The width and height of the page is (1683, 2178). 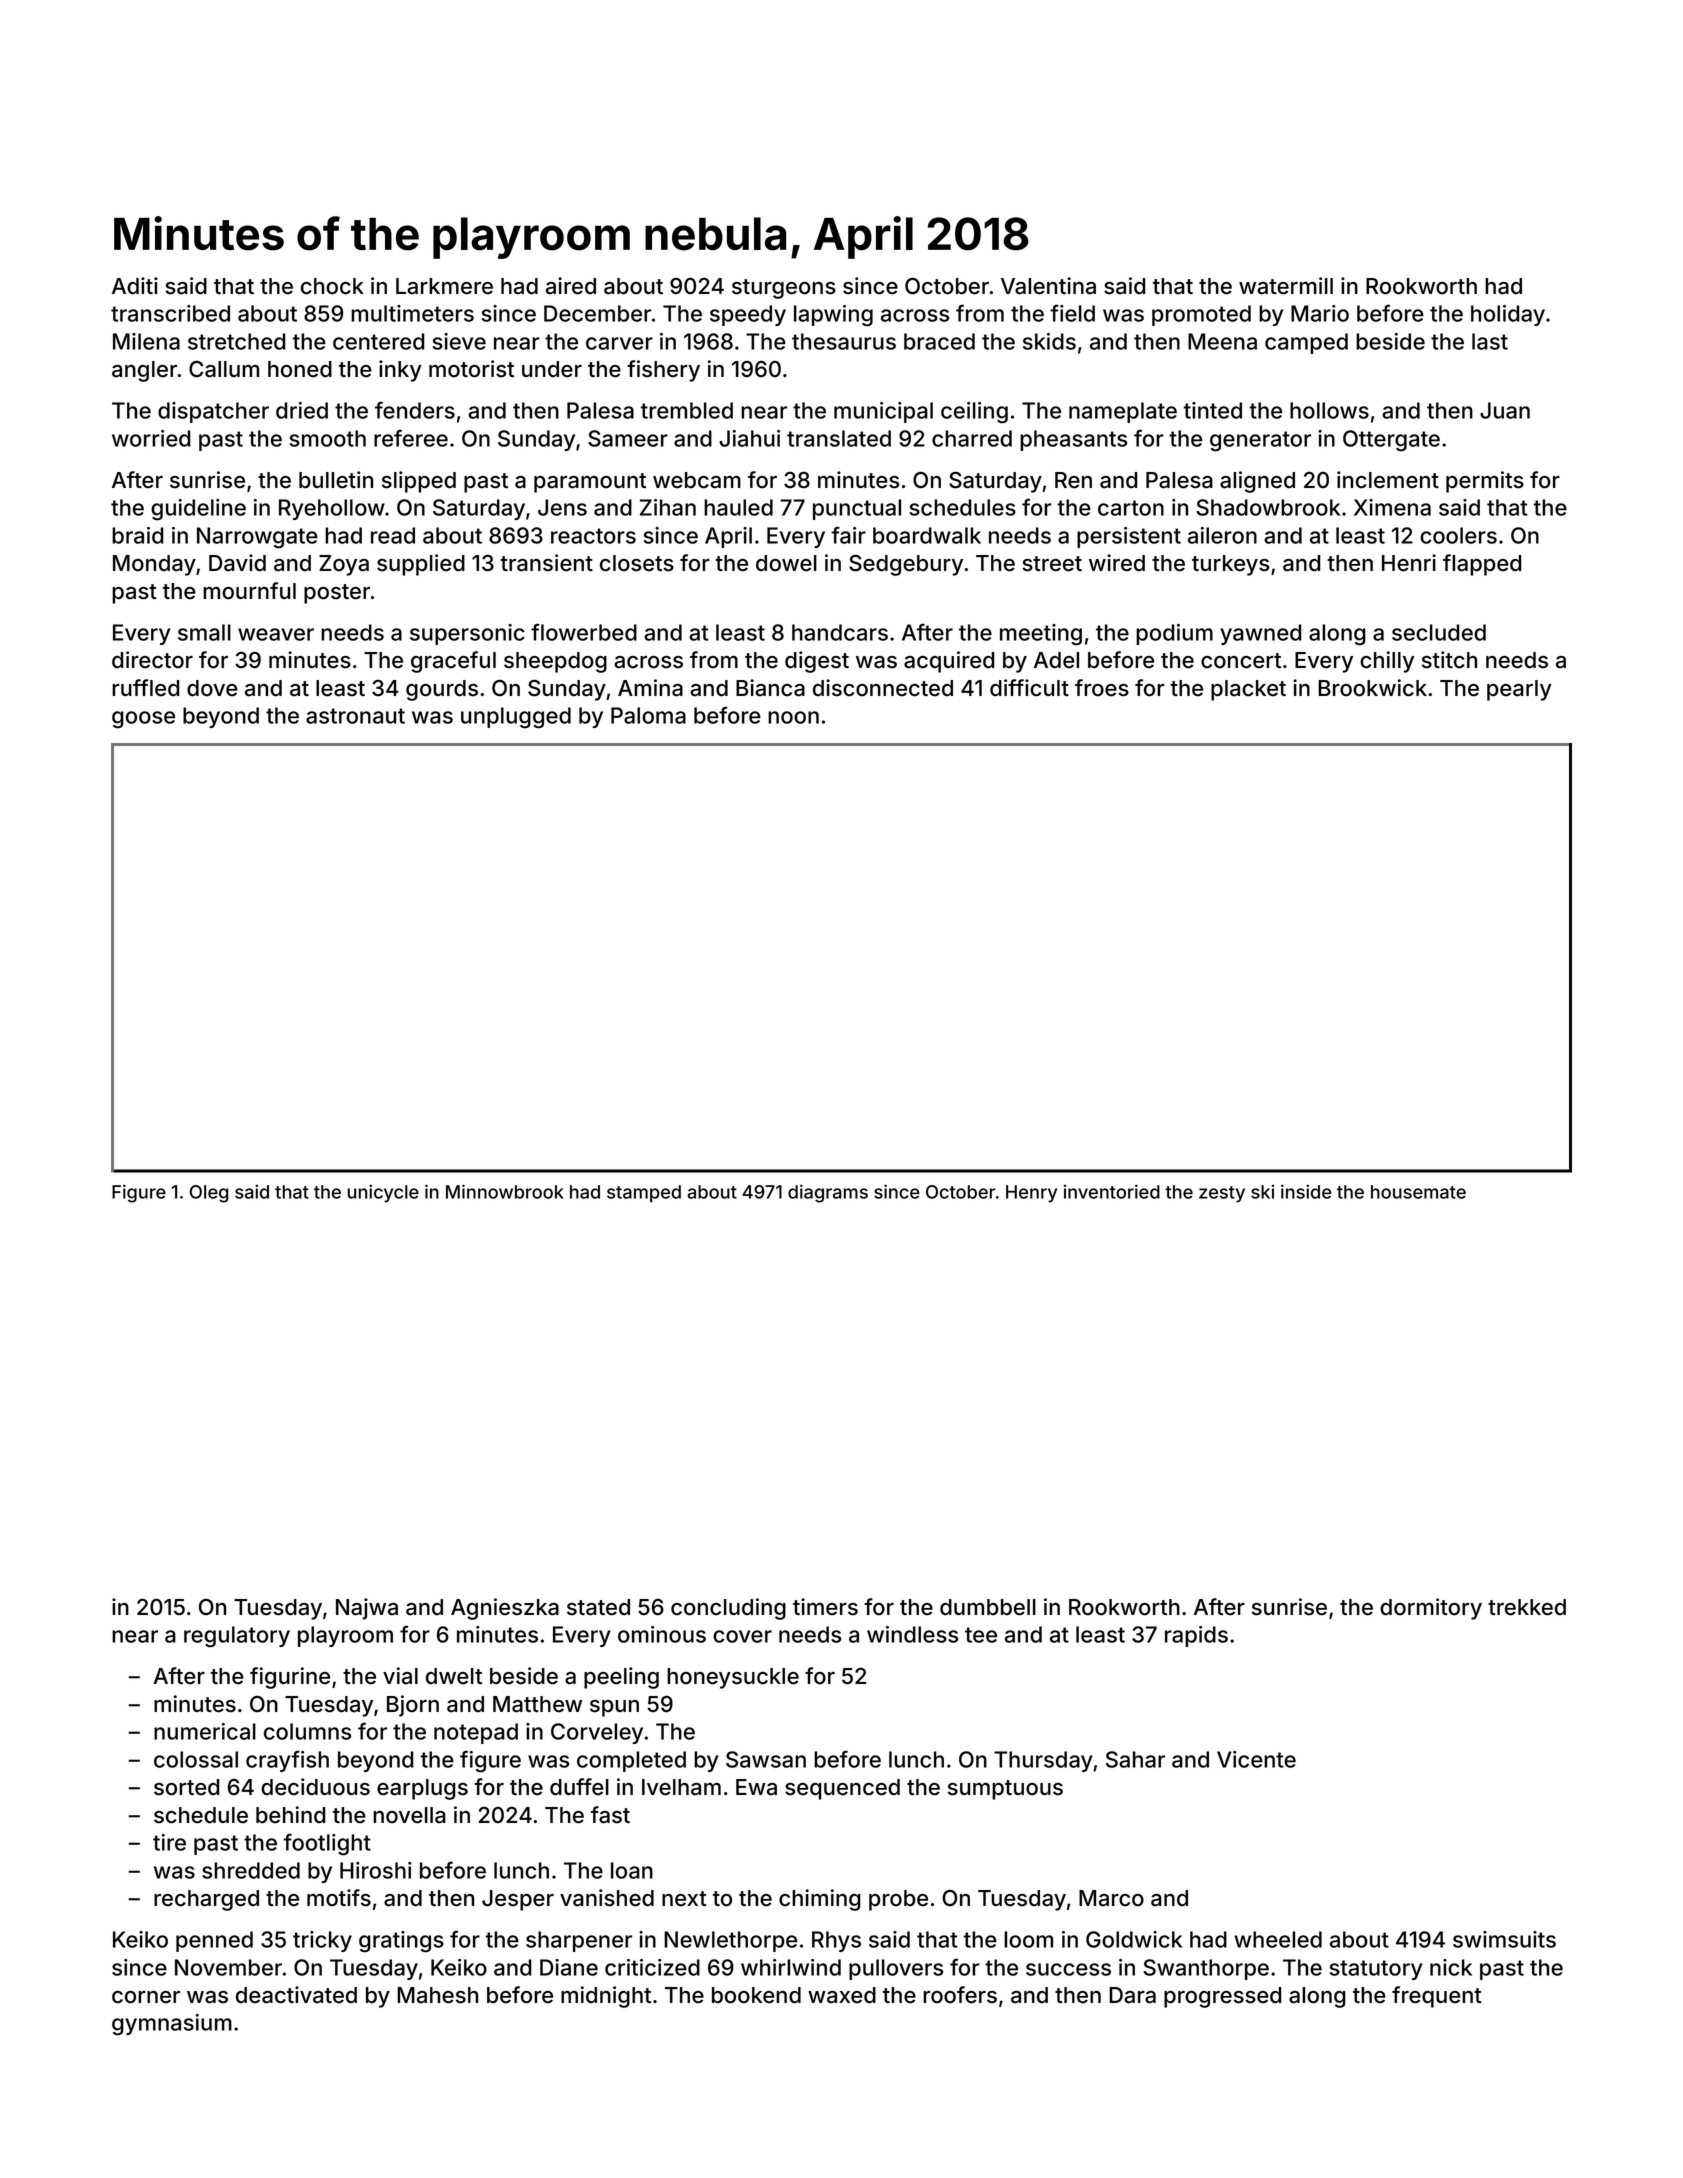 I want to click on pearly, so click(x=1519, y=690).
